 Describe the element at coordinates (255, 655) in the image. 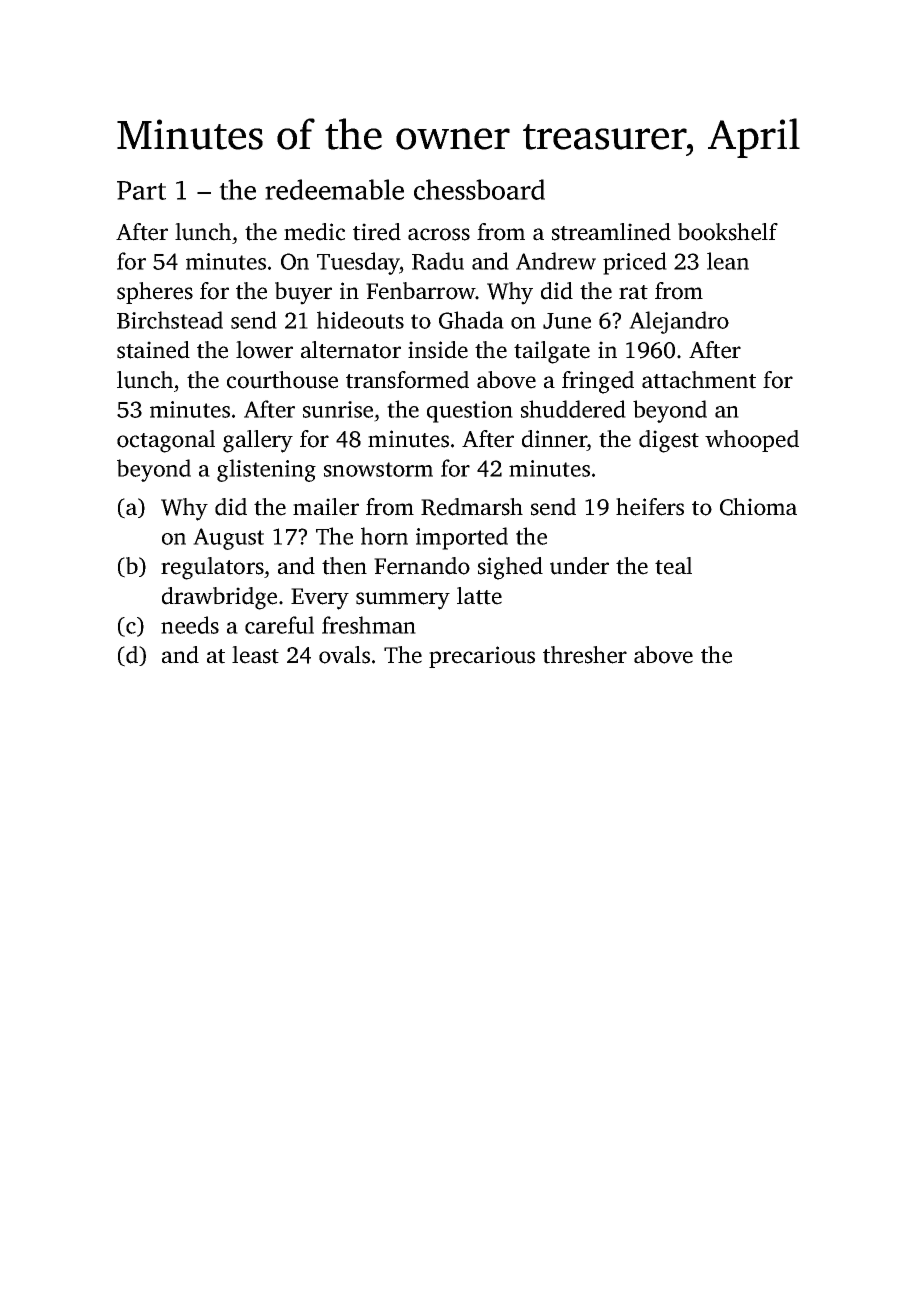

I see `least` at that location.
